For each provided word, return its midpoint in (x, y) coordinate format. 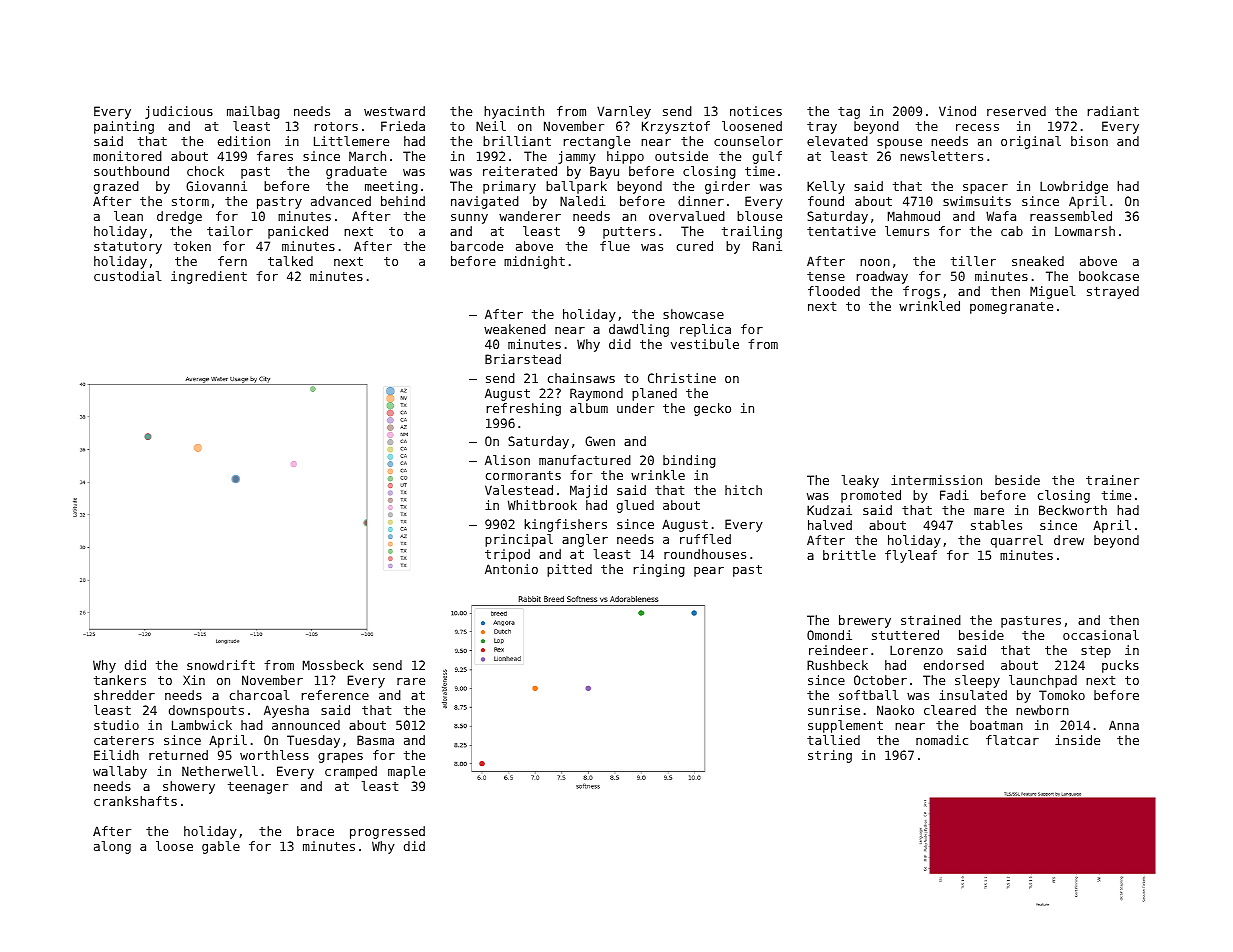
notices (756, 111)
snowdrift (221, 665)
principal (519, 540)
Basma (375, 740)
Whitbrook (542, 505)
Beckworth (1073, 510)
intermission (936, 480)
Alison (507, 460)
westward (394, 111)
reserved (1016, 111)
